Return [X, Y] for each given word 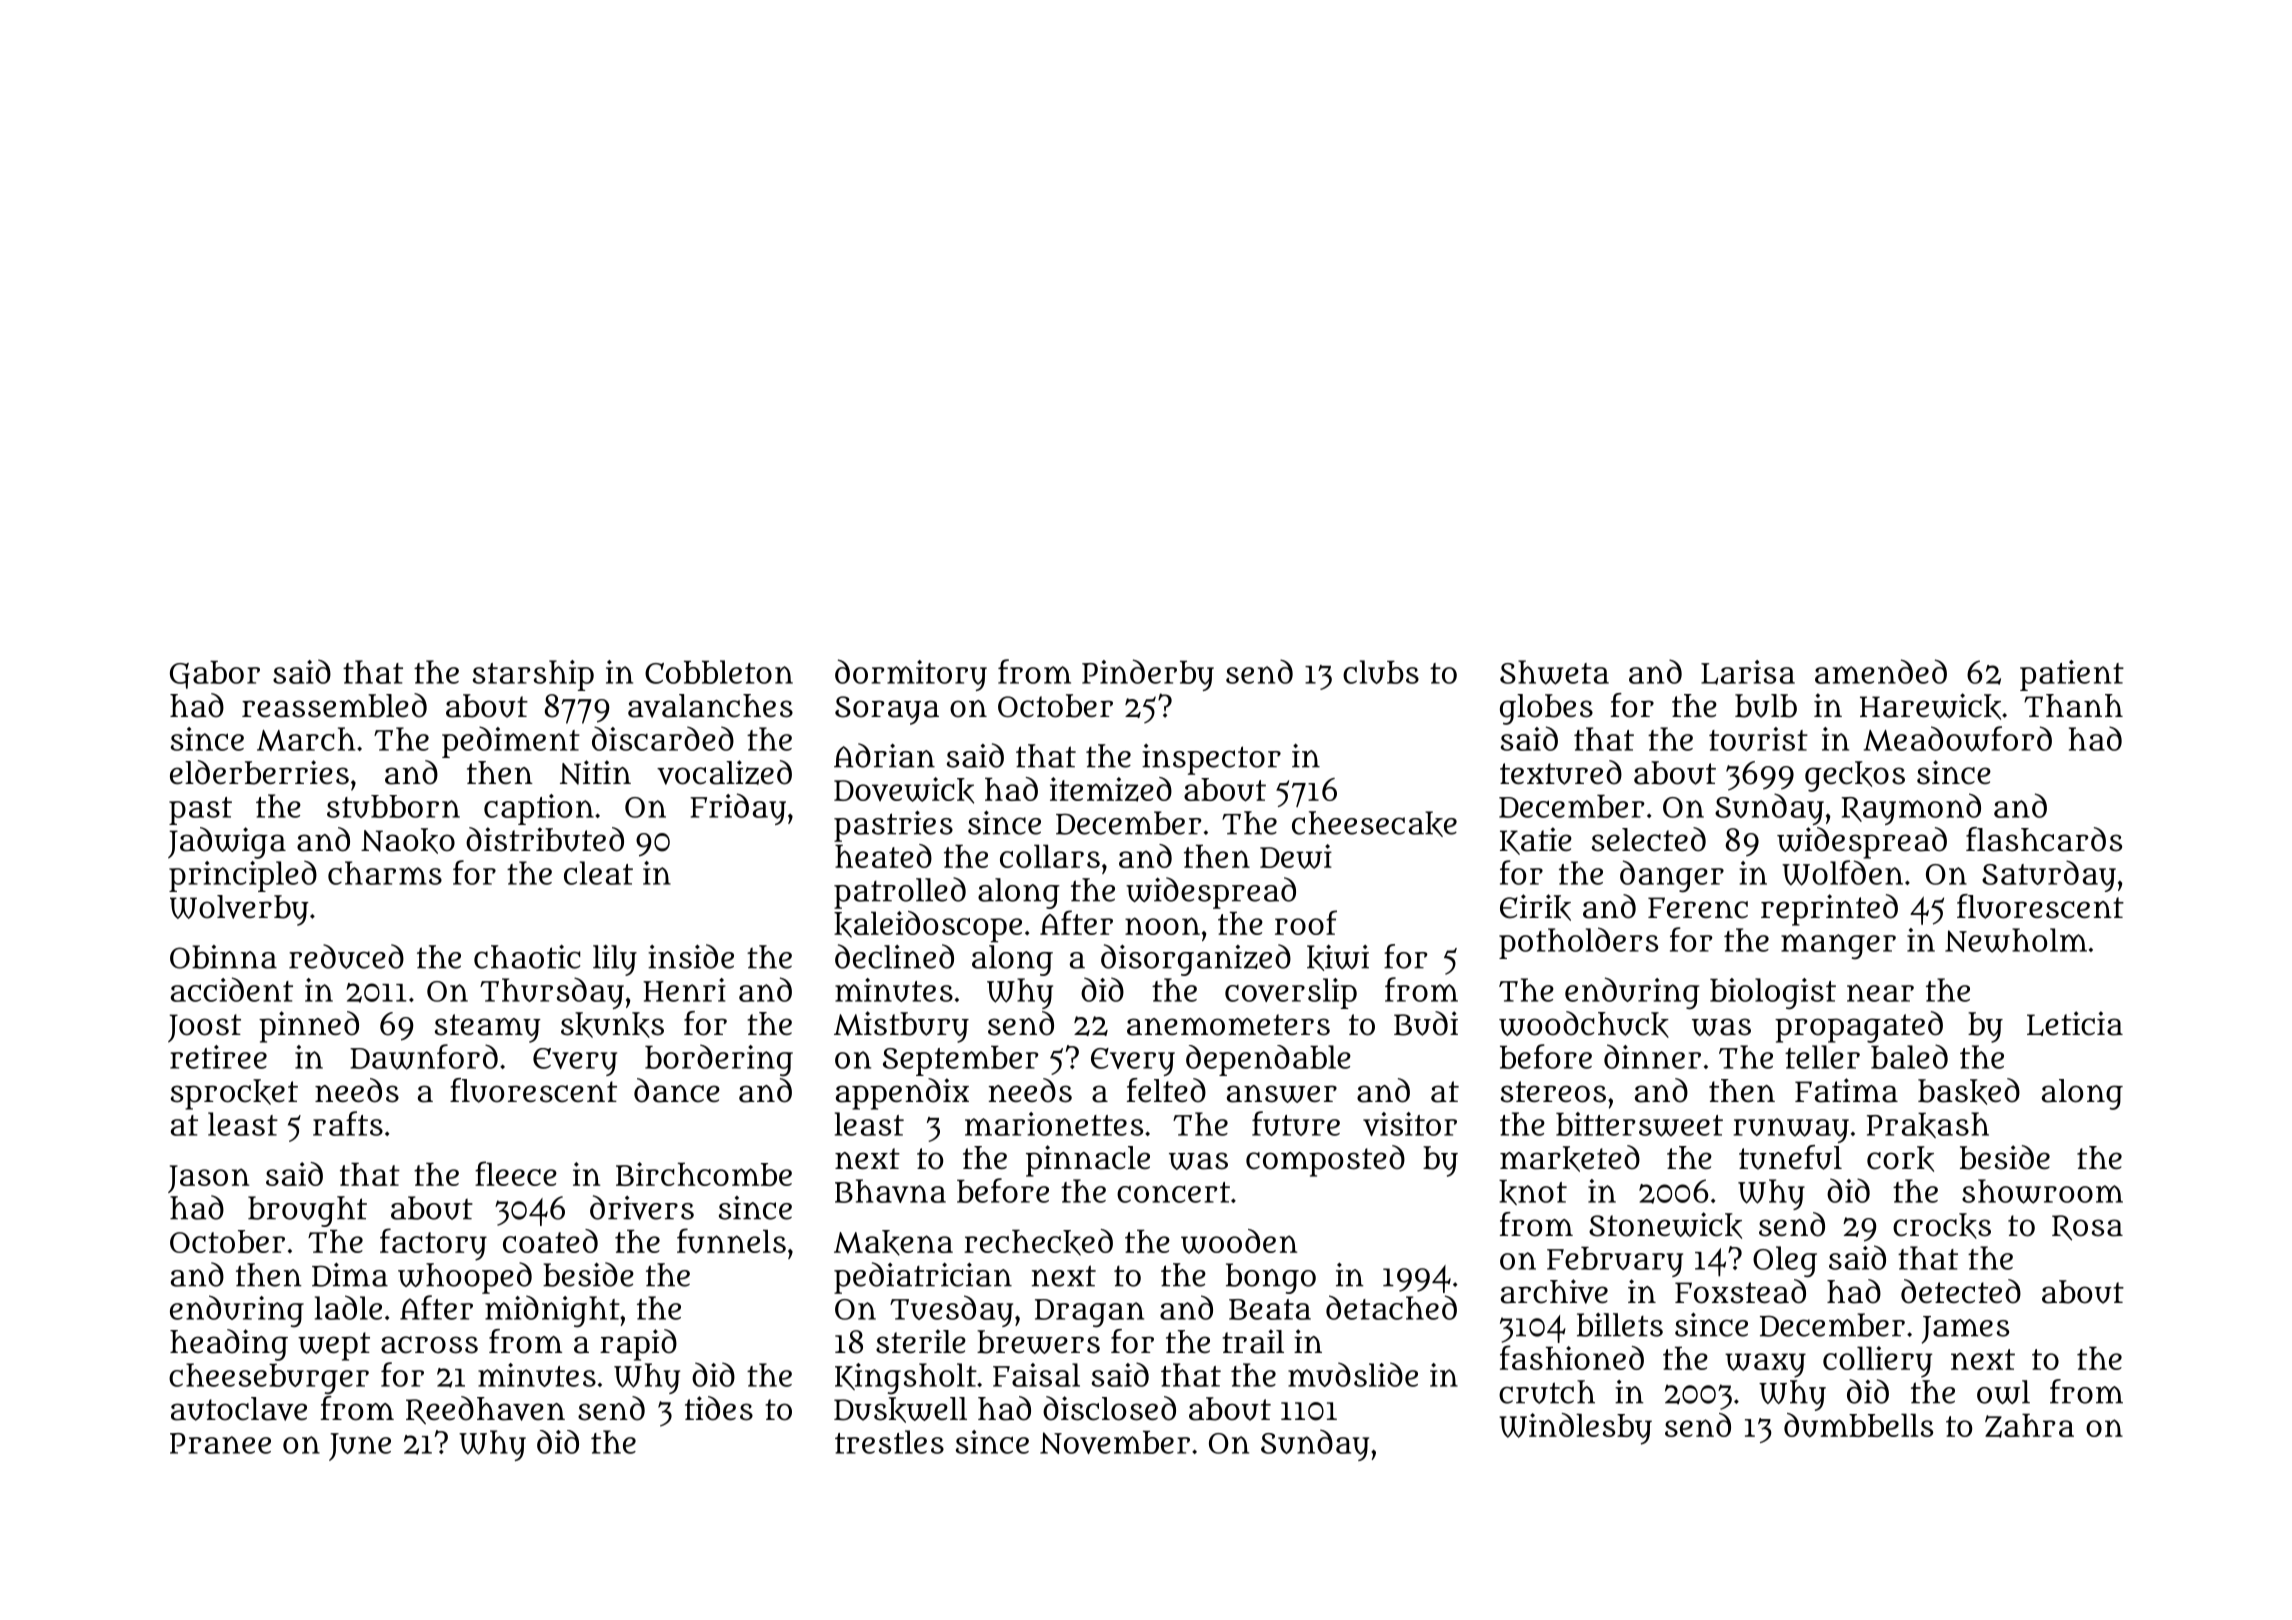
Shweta [1554, 672]
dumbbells [1858, 1425]
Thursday [552, 993]
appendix [902, 1094]
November [1115, 1442]
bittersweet [1639, 1124]
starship [533, 675]
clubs [1381, 672]
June [360, 1447]
